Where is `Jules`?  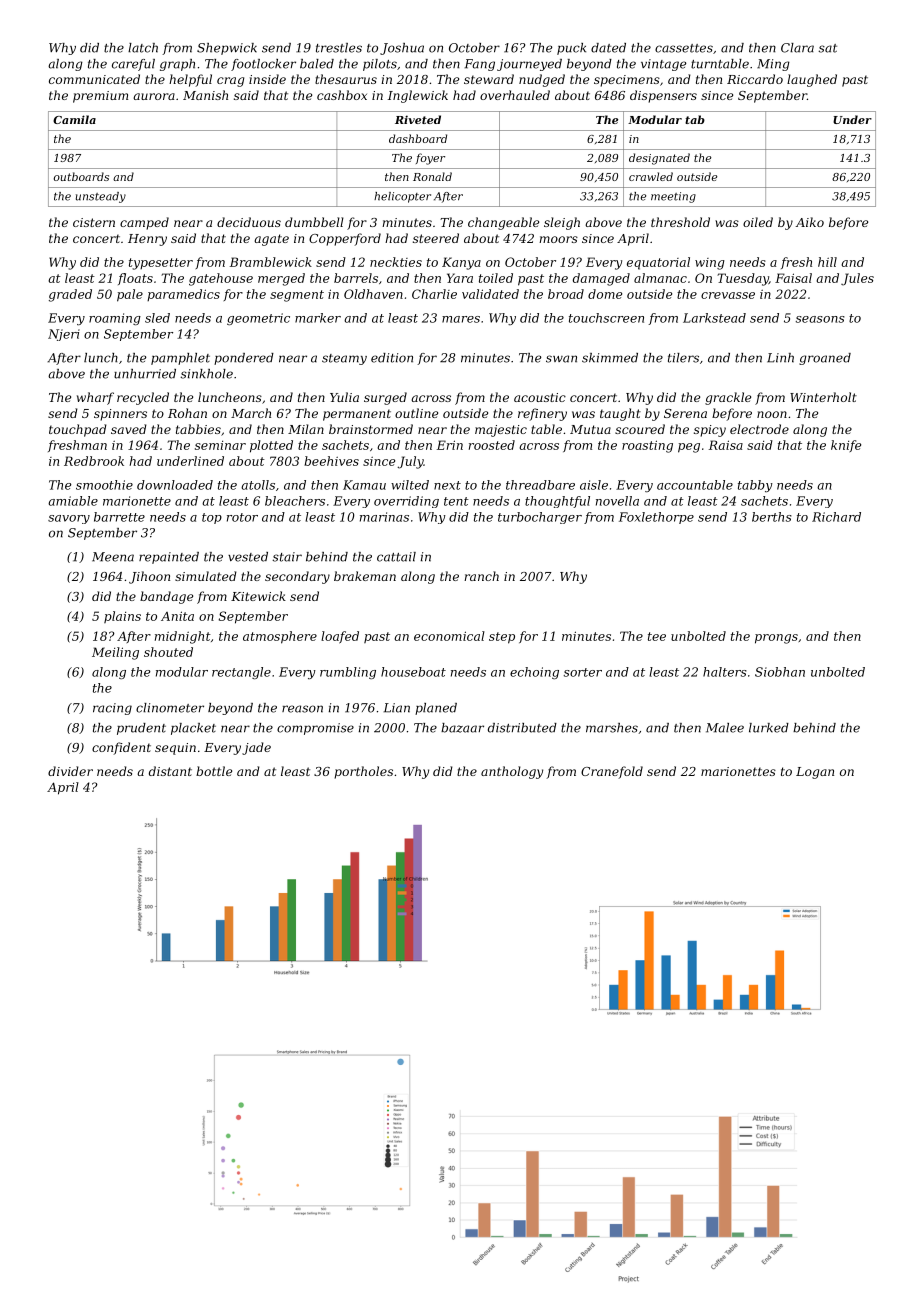 Jules is located at coordinates (857, 279).
